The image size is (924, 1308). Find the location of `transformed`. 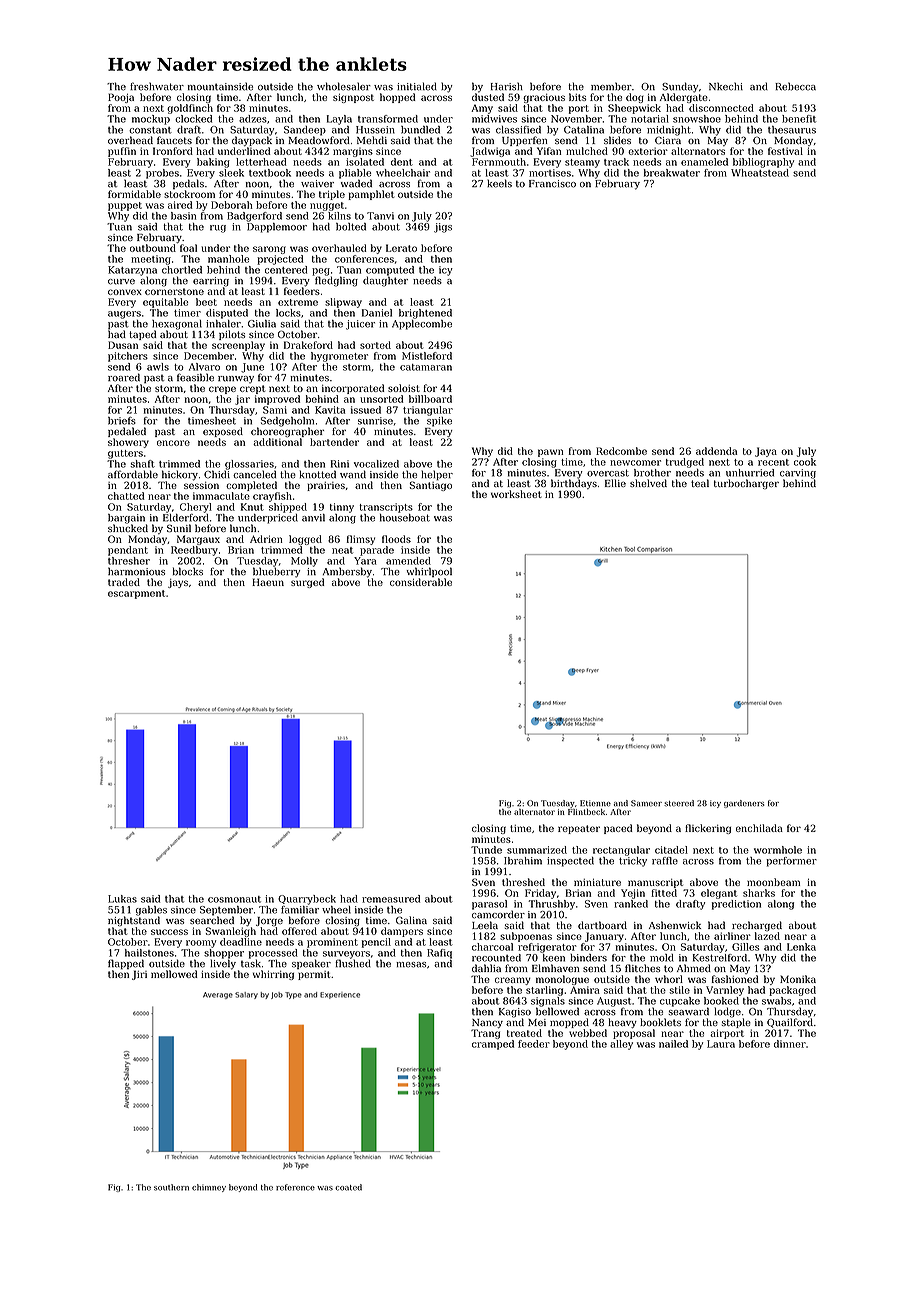

transformed is located at coordinates (388, 119).
